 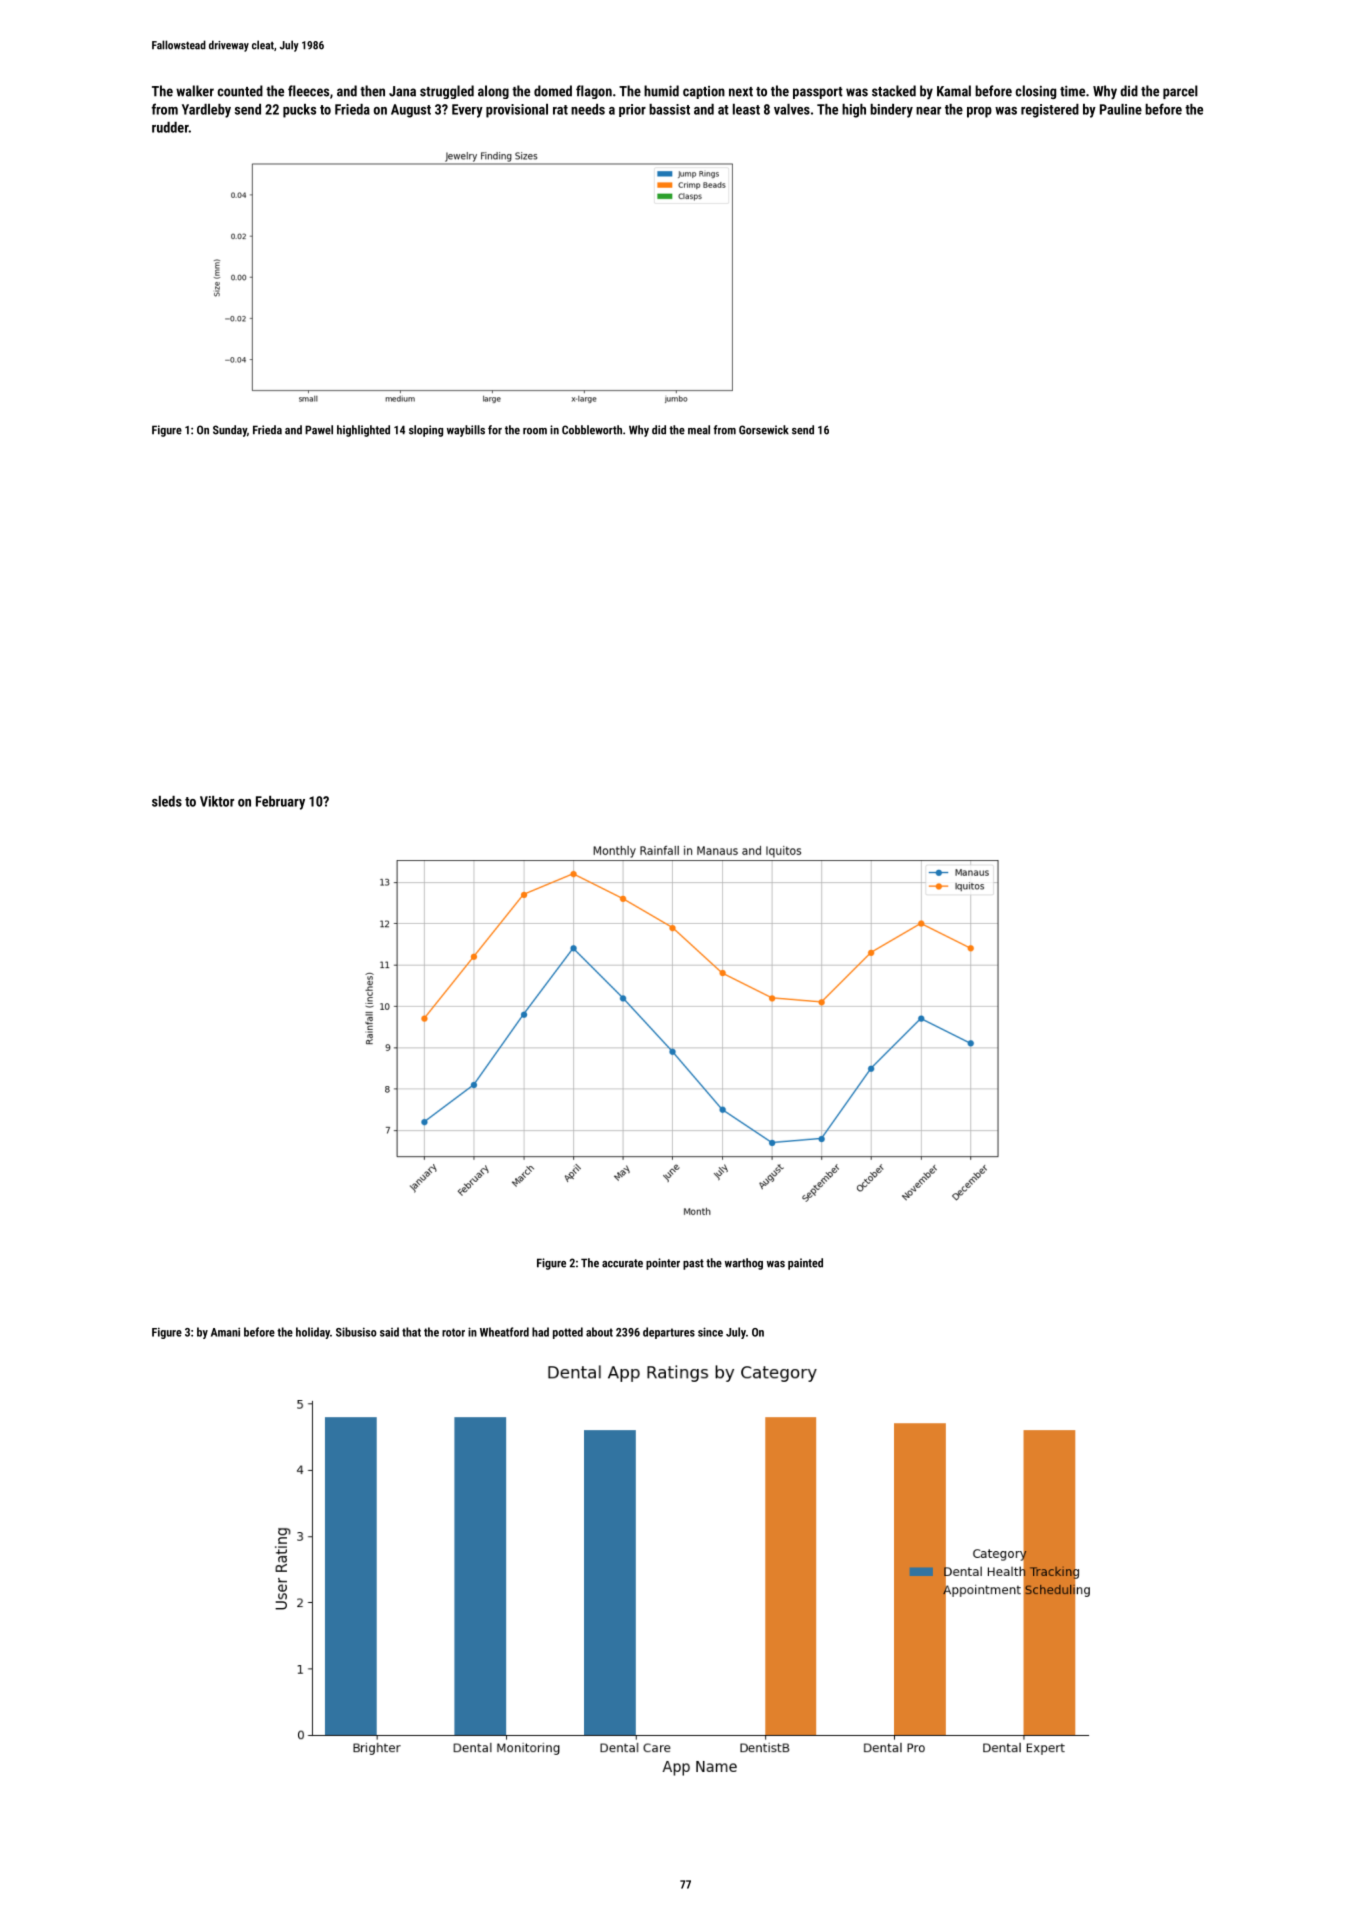 What do you see at coordinates (319, 430) in the page?
I see `Pawel` at bounding box center [319, 430].
